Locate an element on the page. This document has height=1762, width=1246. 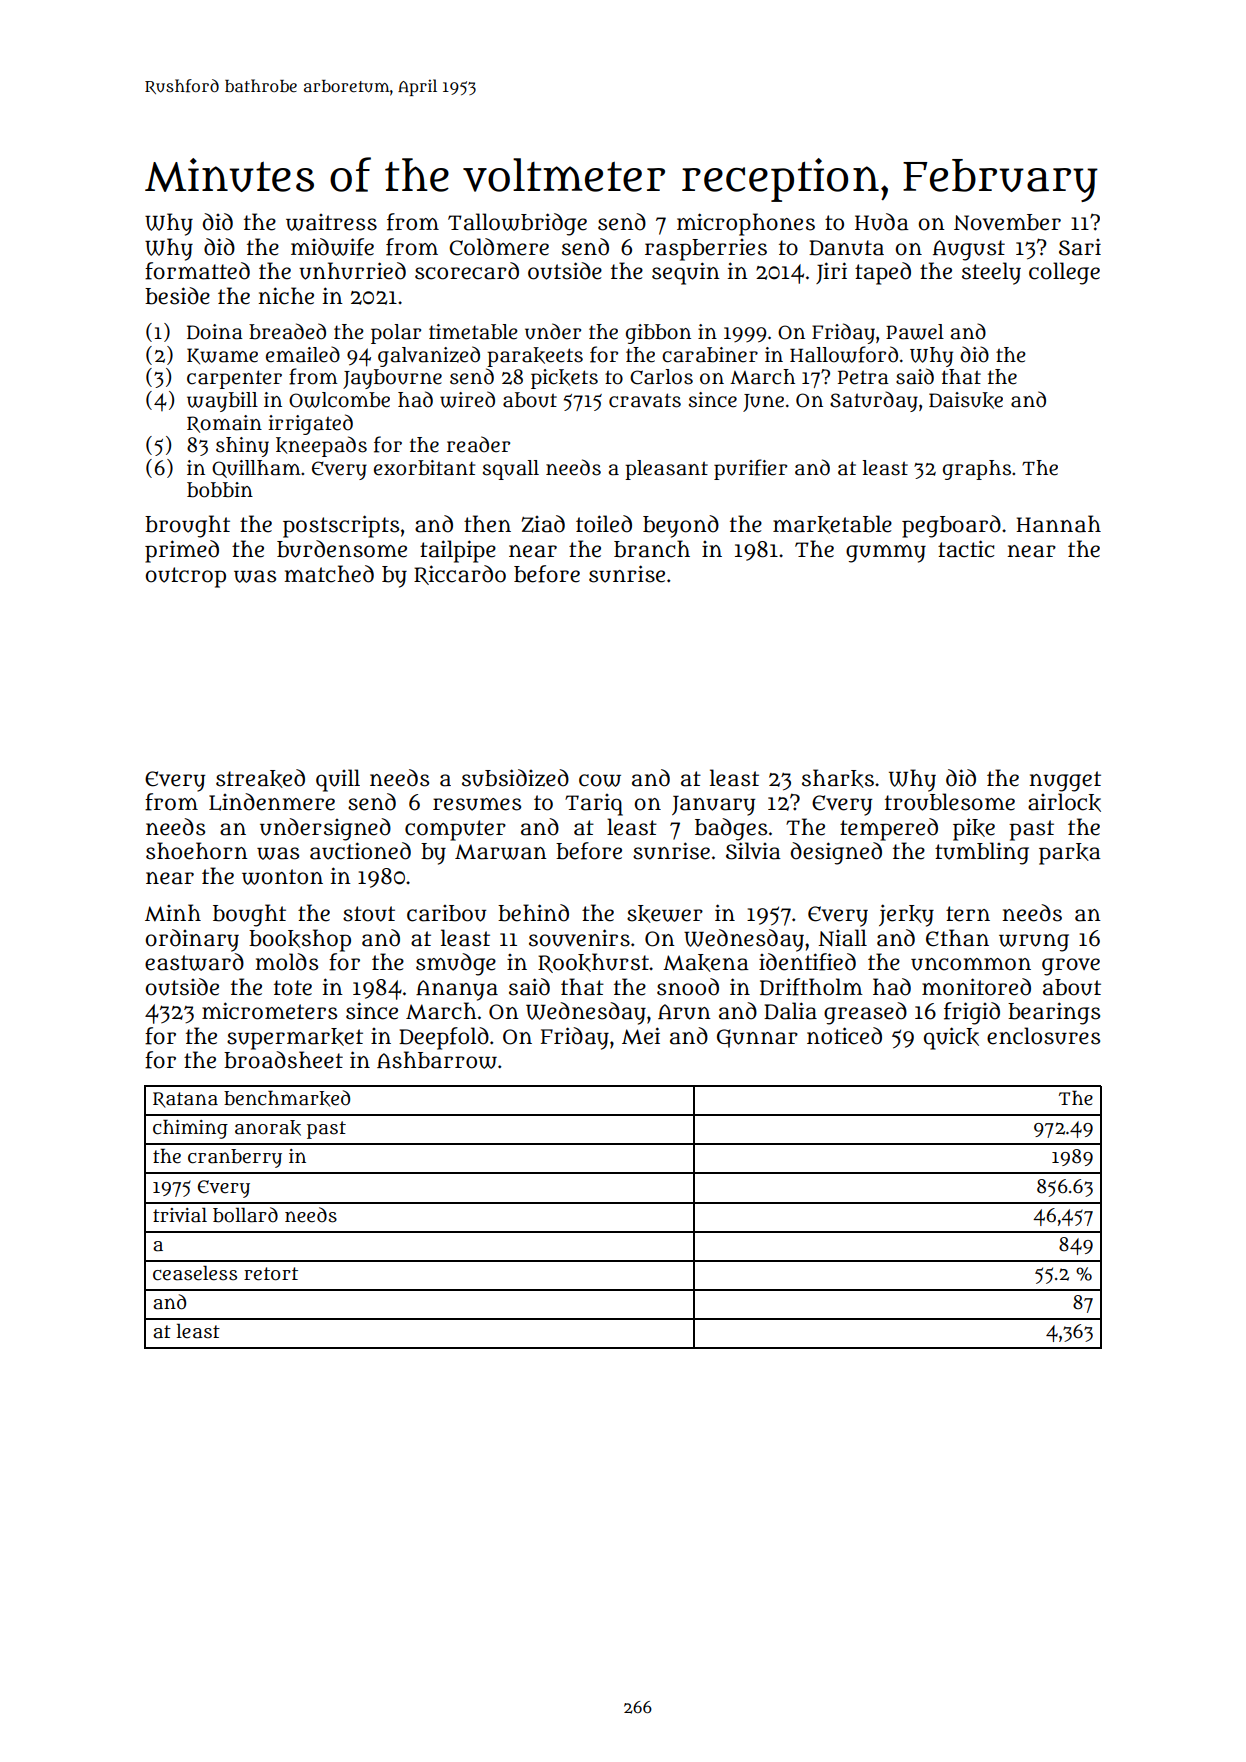
November is located at coordinates (1007, 222).
